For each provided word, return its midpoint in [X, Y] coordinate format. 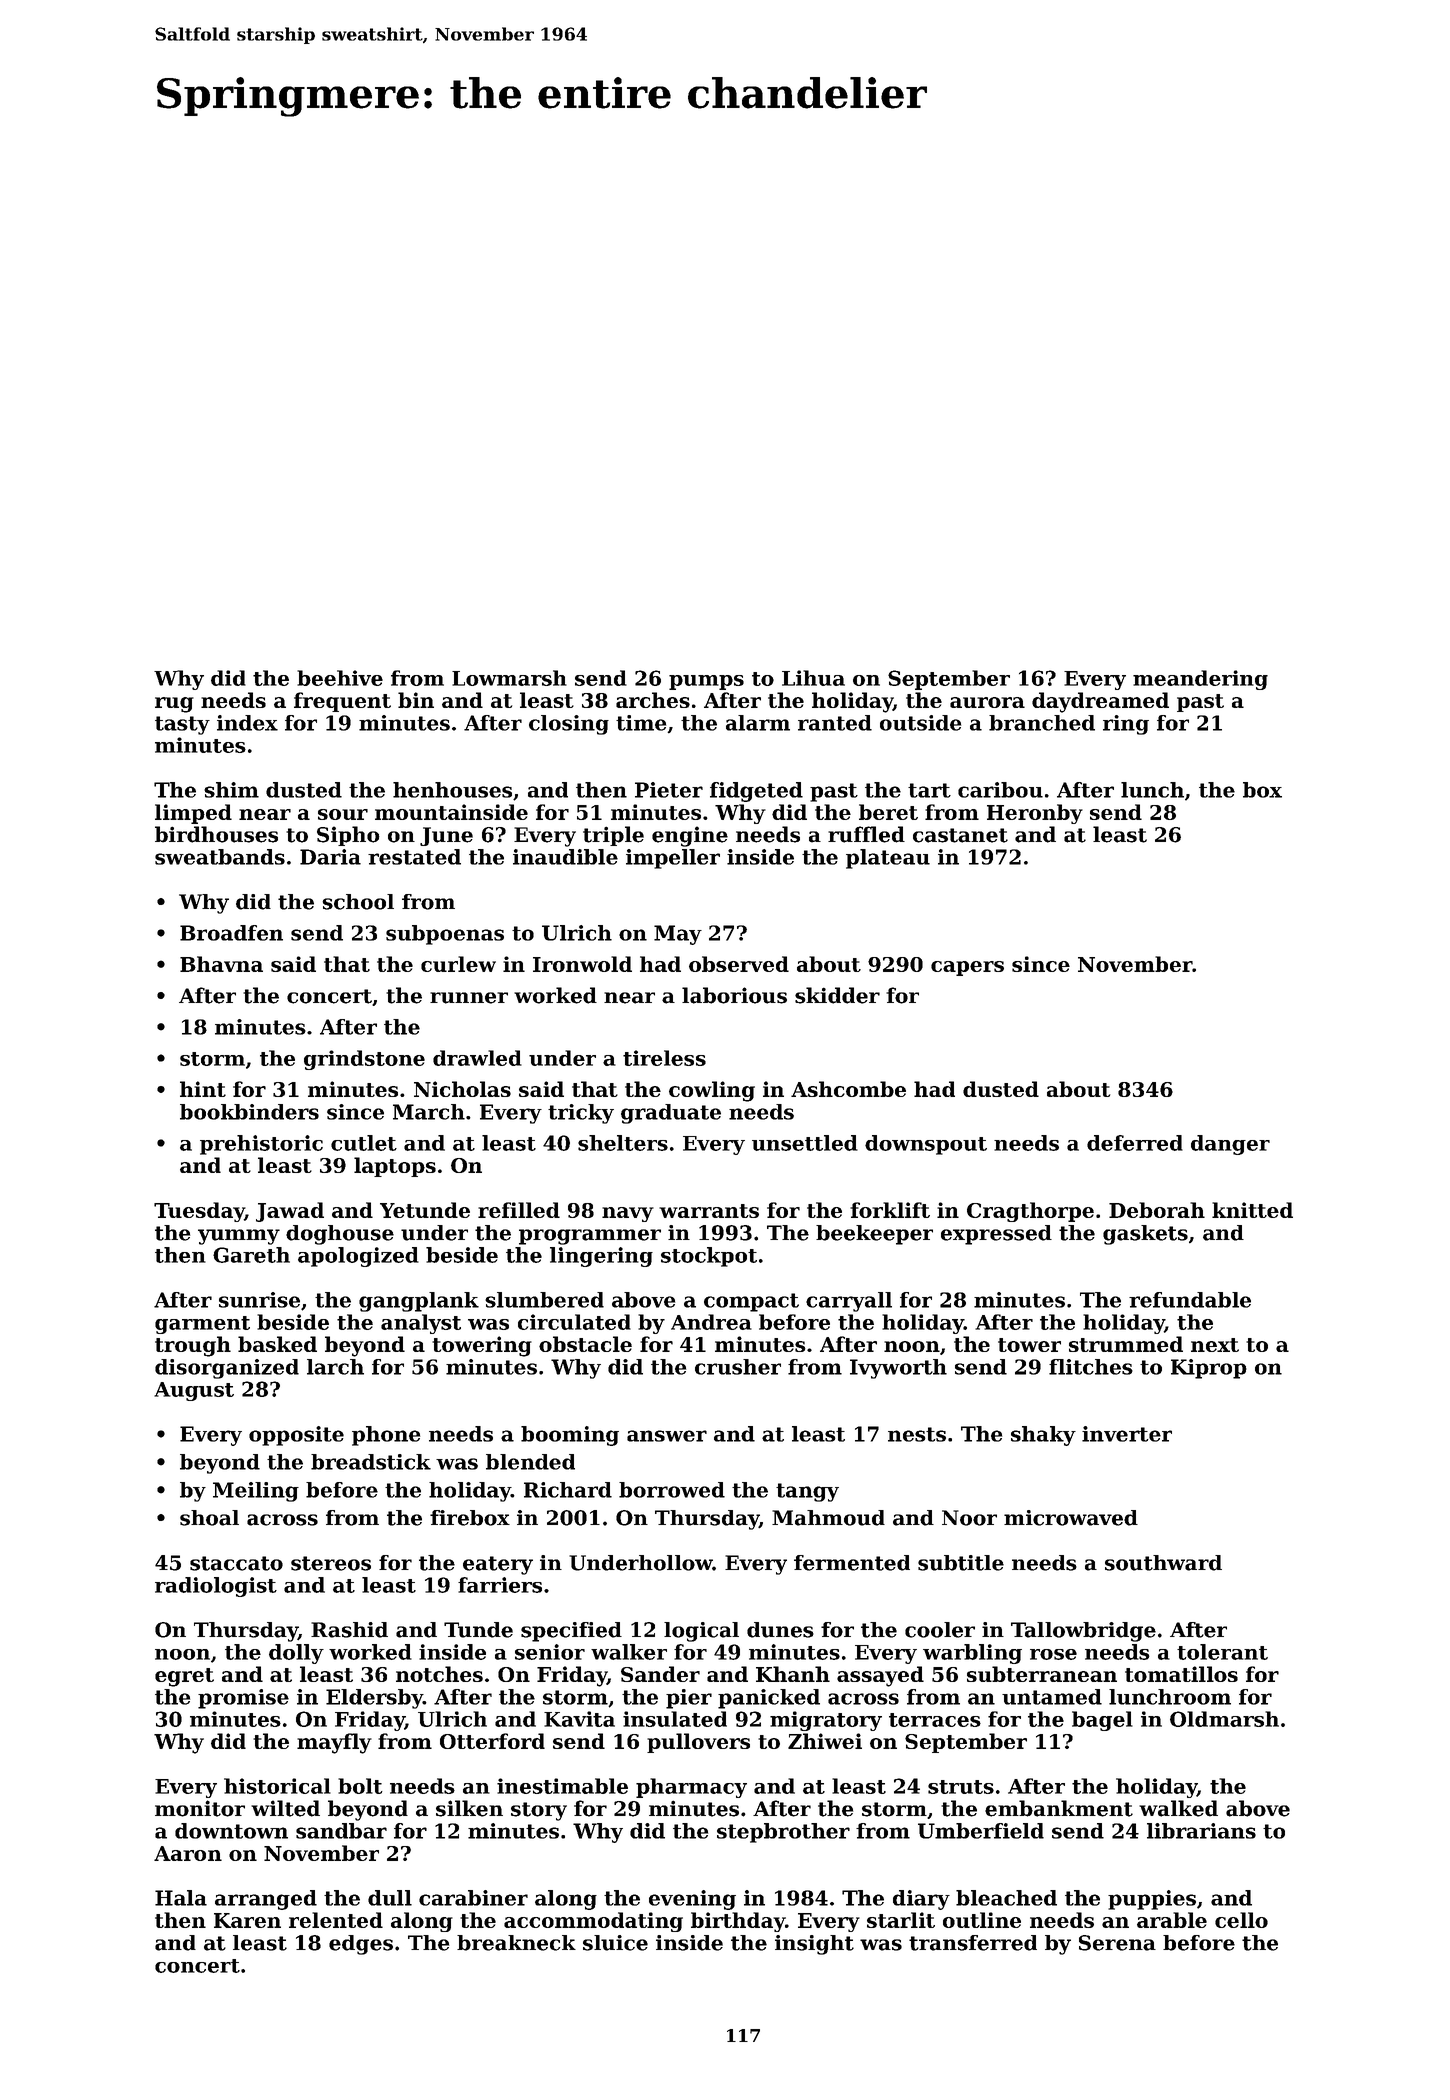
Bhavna [221, 964]
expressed [996, 1235]
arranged [266, 1900]
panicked [769, 1699]
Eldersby [374, 1699]
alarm [758, 723]
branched [1042, 723]
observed [739, 964]
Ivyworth [898, 1369]
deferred [1135, 1143]
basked [277, 1344]
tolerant [1222, 1652]
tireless [664, 1058]
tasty [182, 725]
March [429, 1112]
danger [1230, 1145]
